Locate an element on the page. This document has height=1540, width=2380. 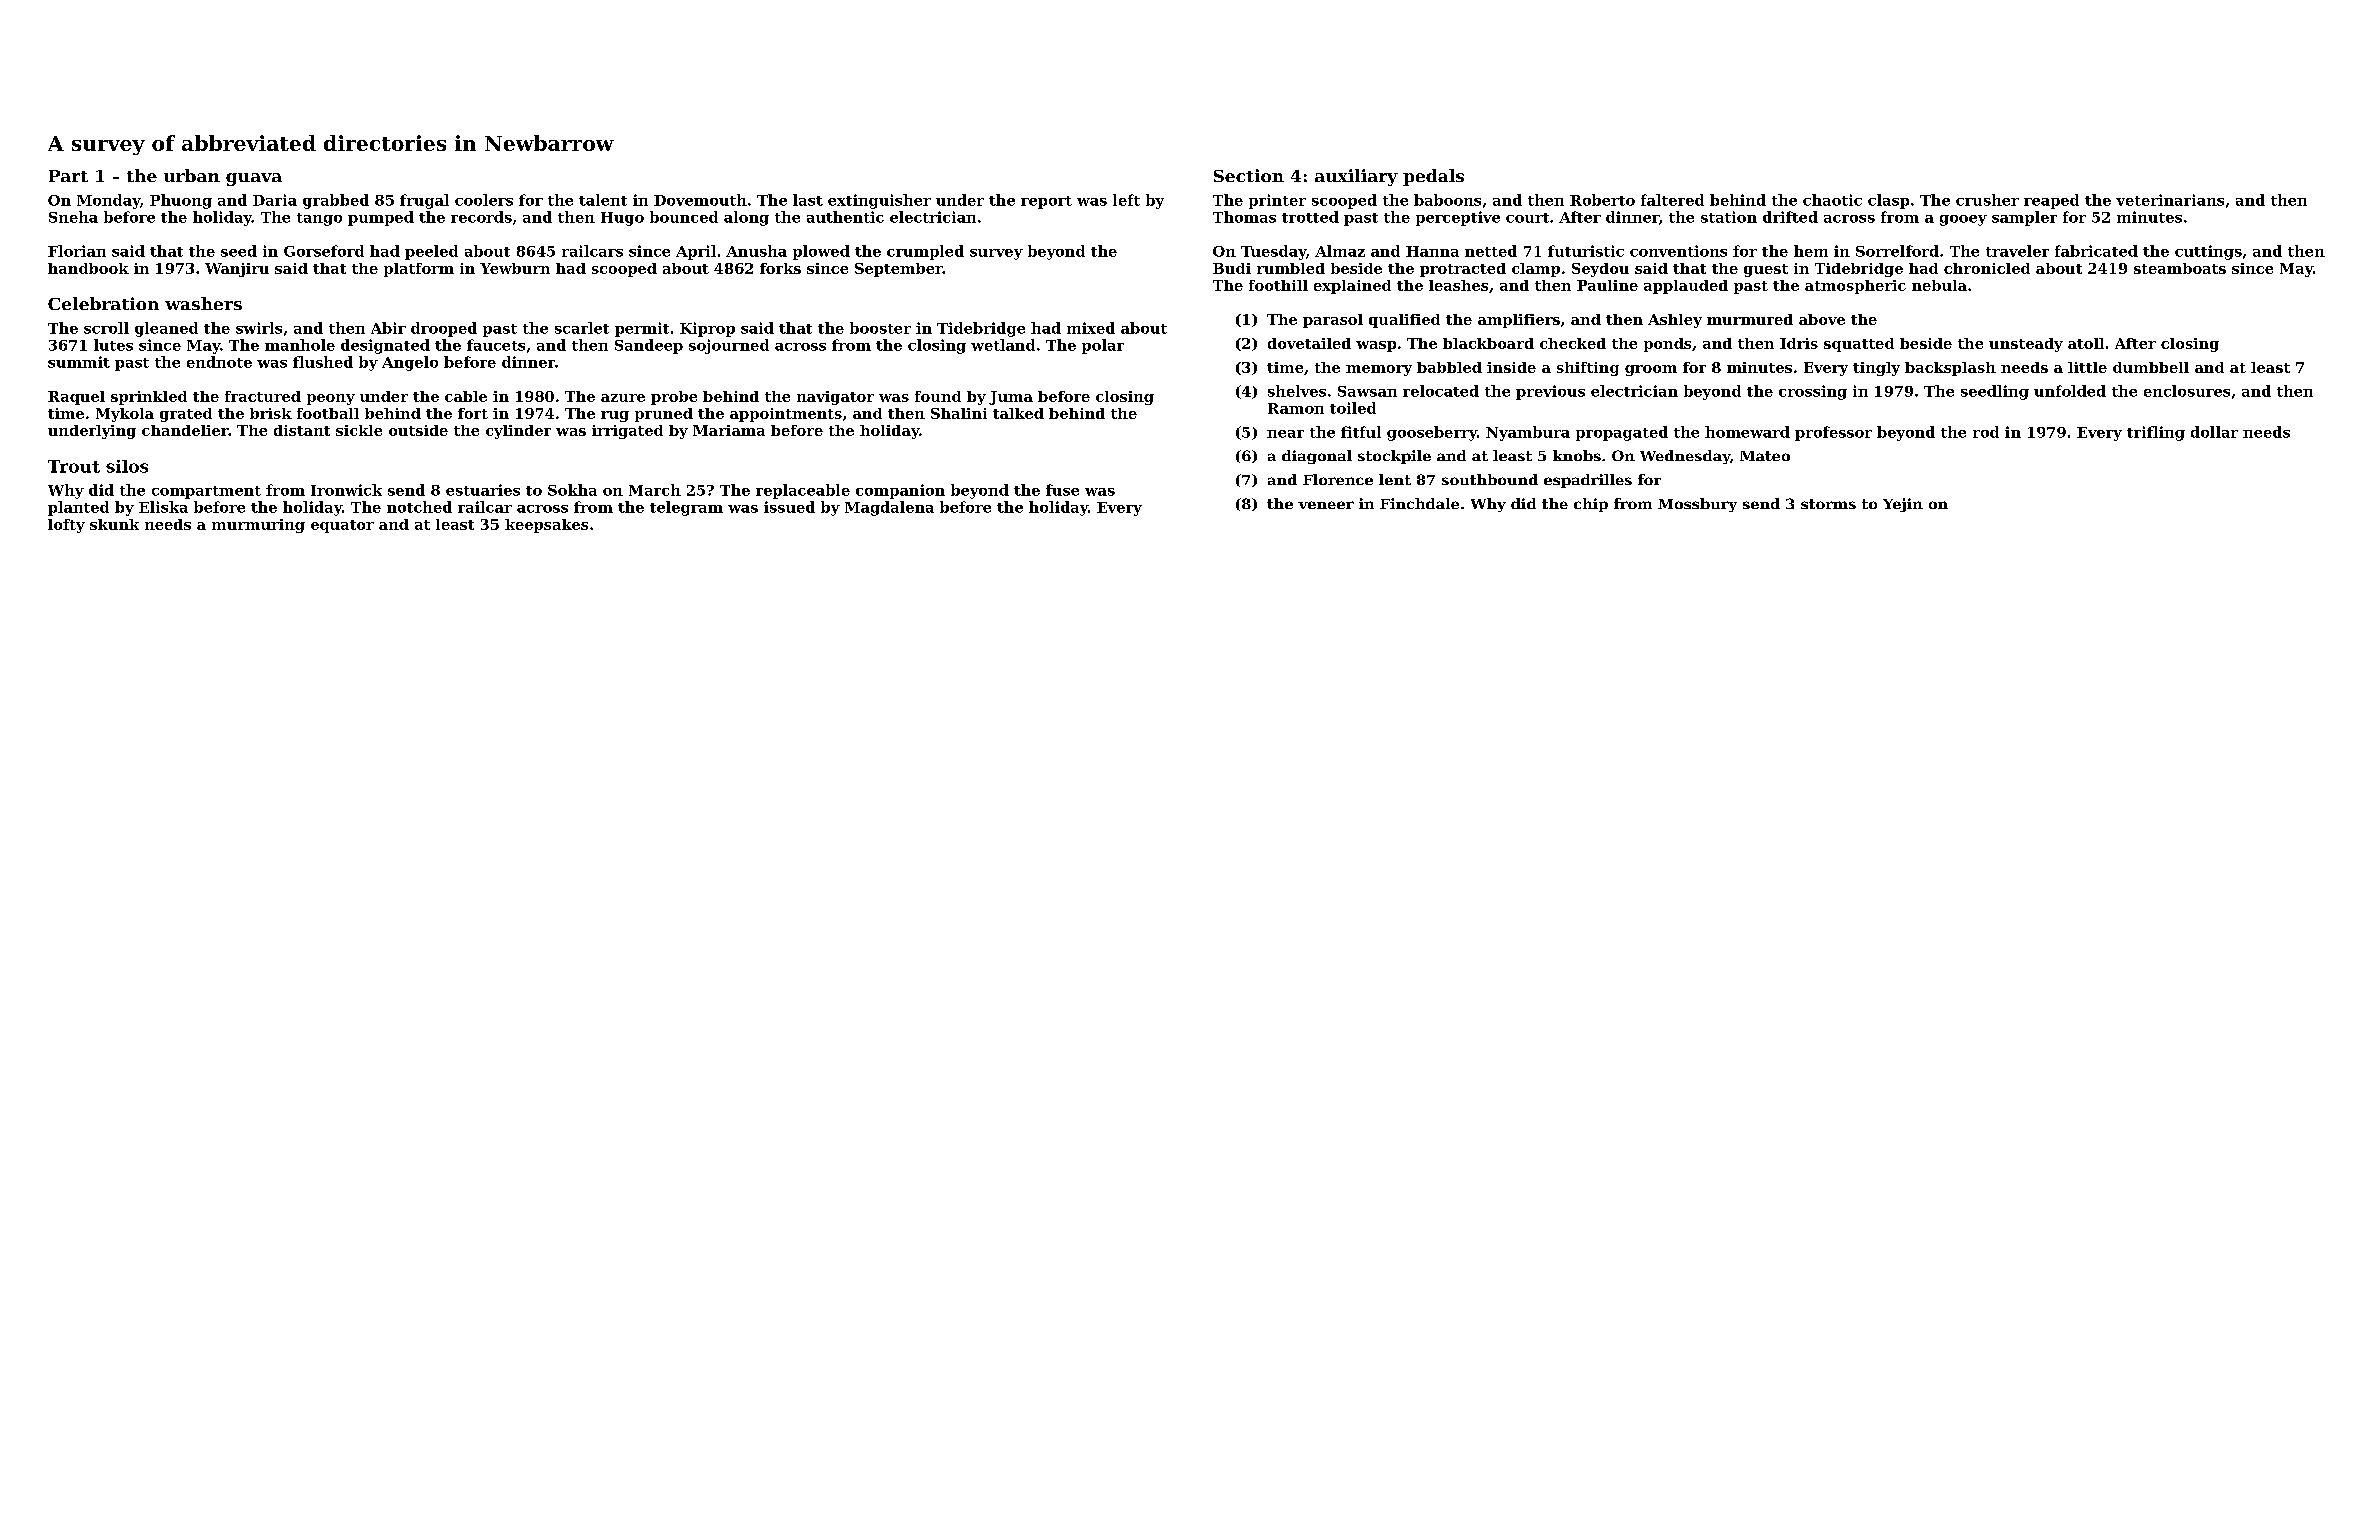
dumbbell is located at coordinates (2151, 367).
